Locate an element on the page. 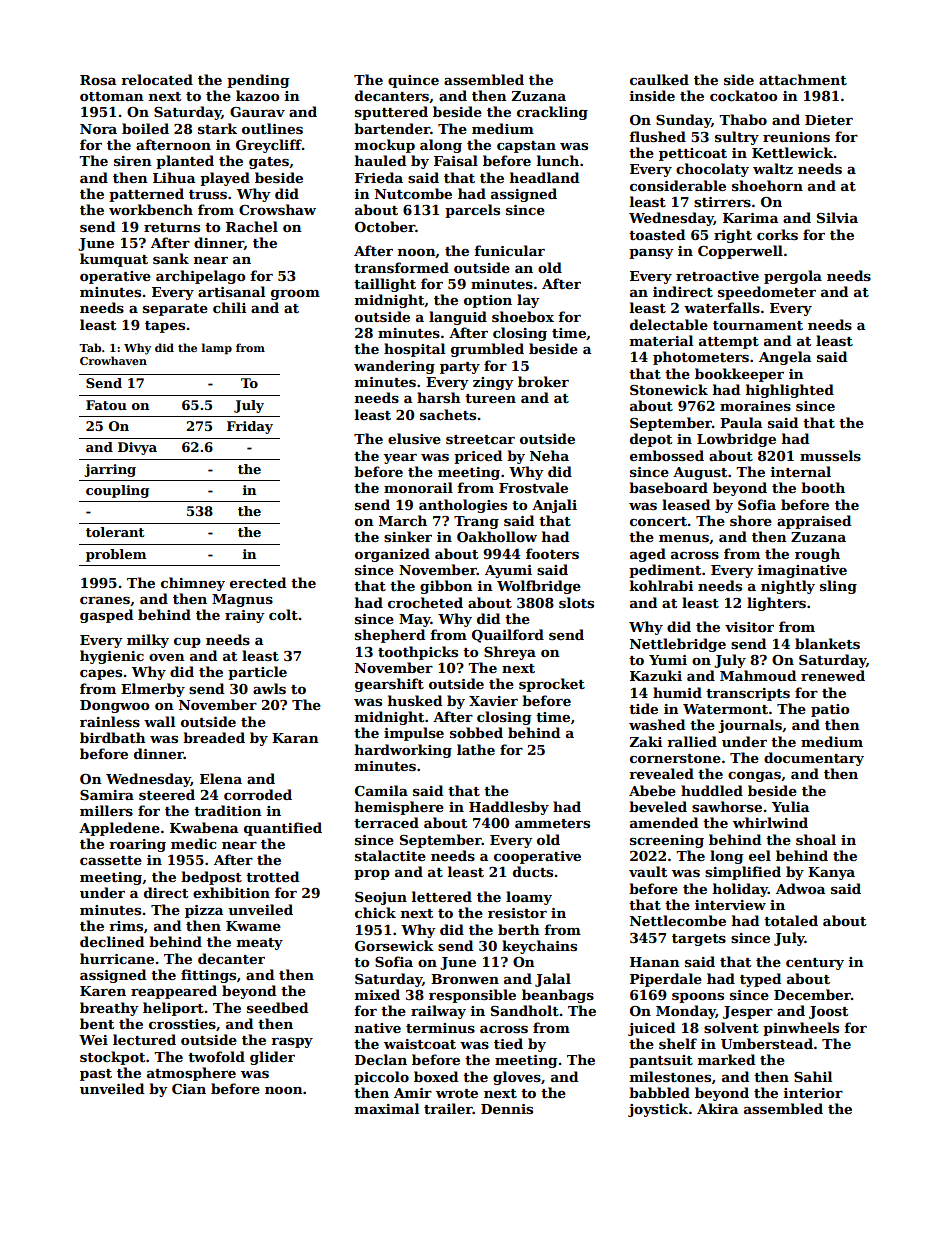 This document has height=1233, width=952. particle is located at coordinates (257, 673).
